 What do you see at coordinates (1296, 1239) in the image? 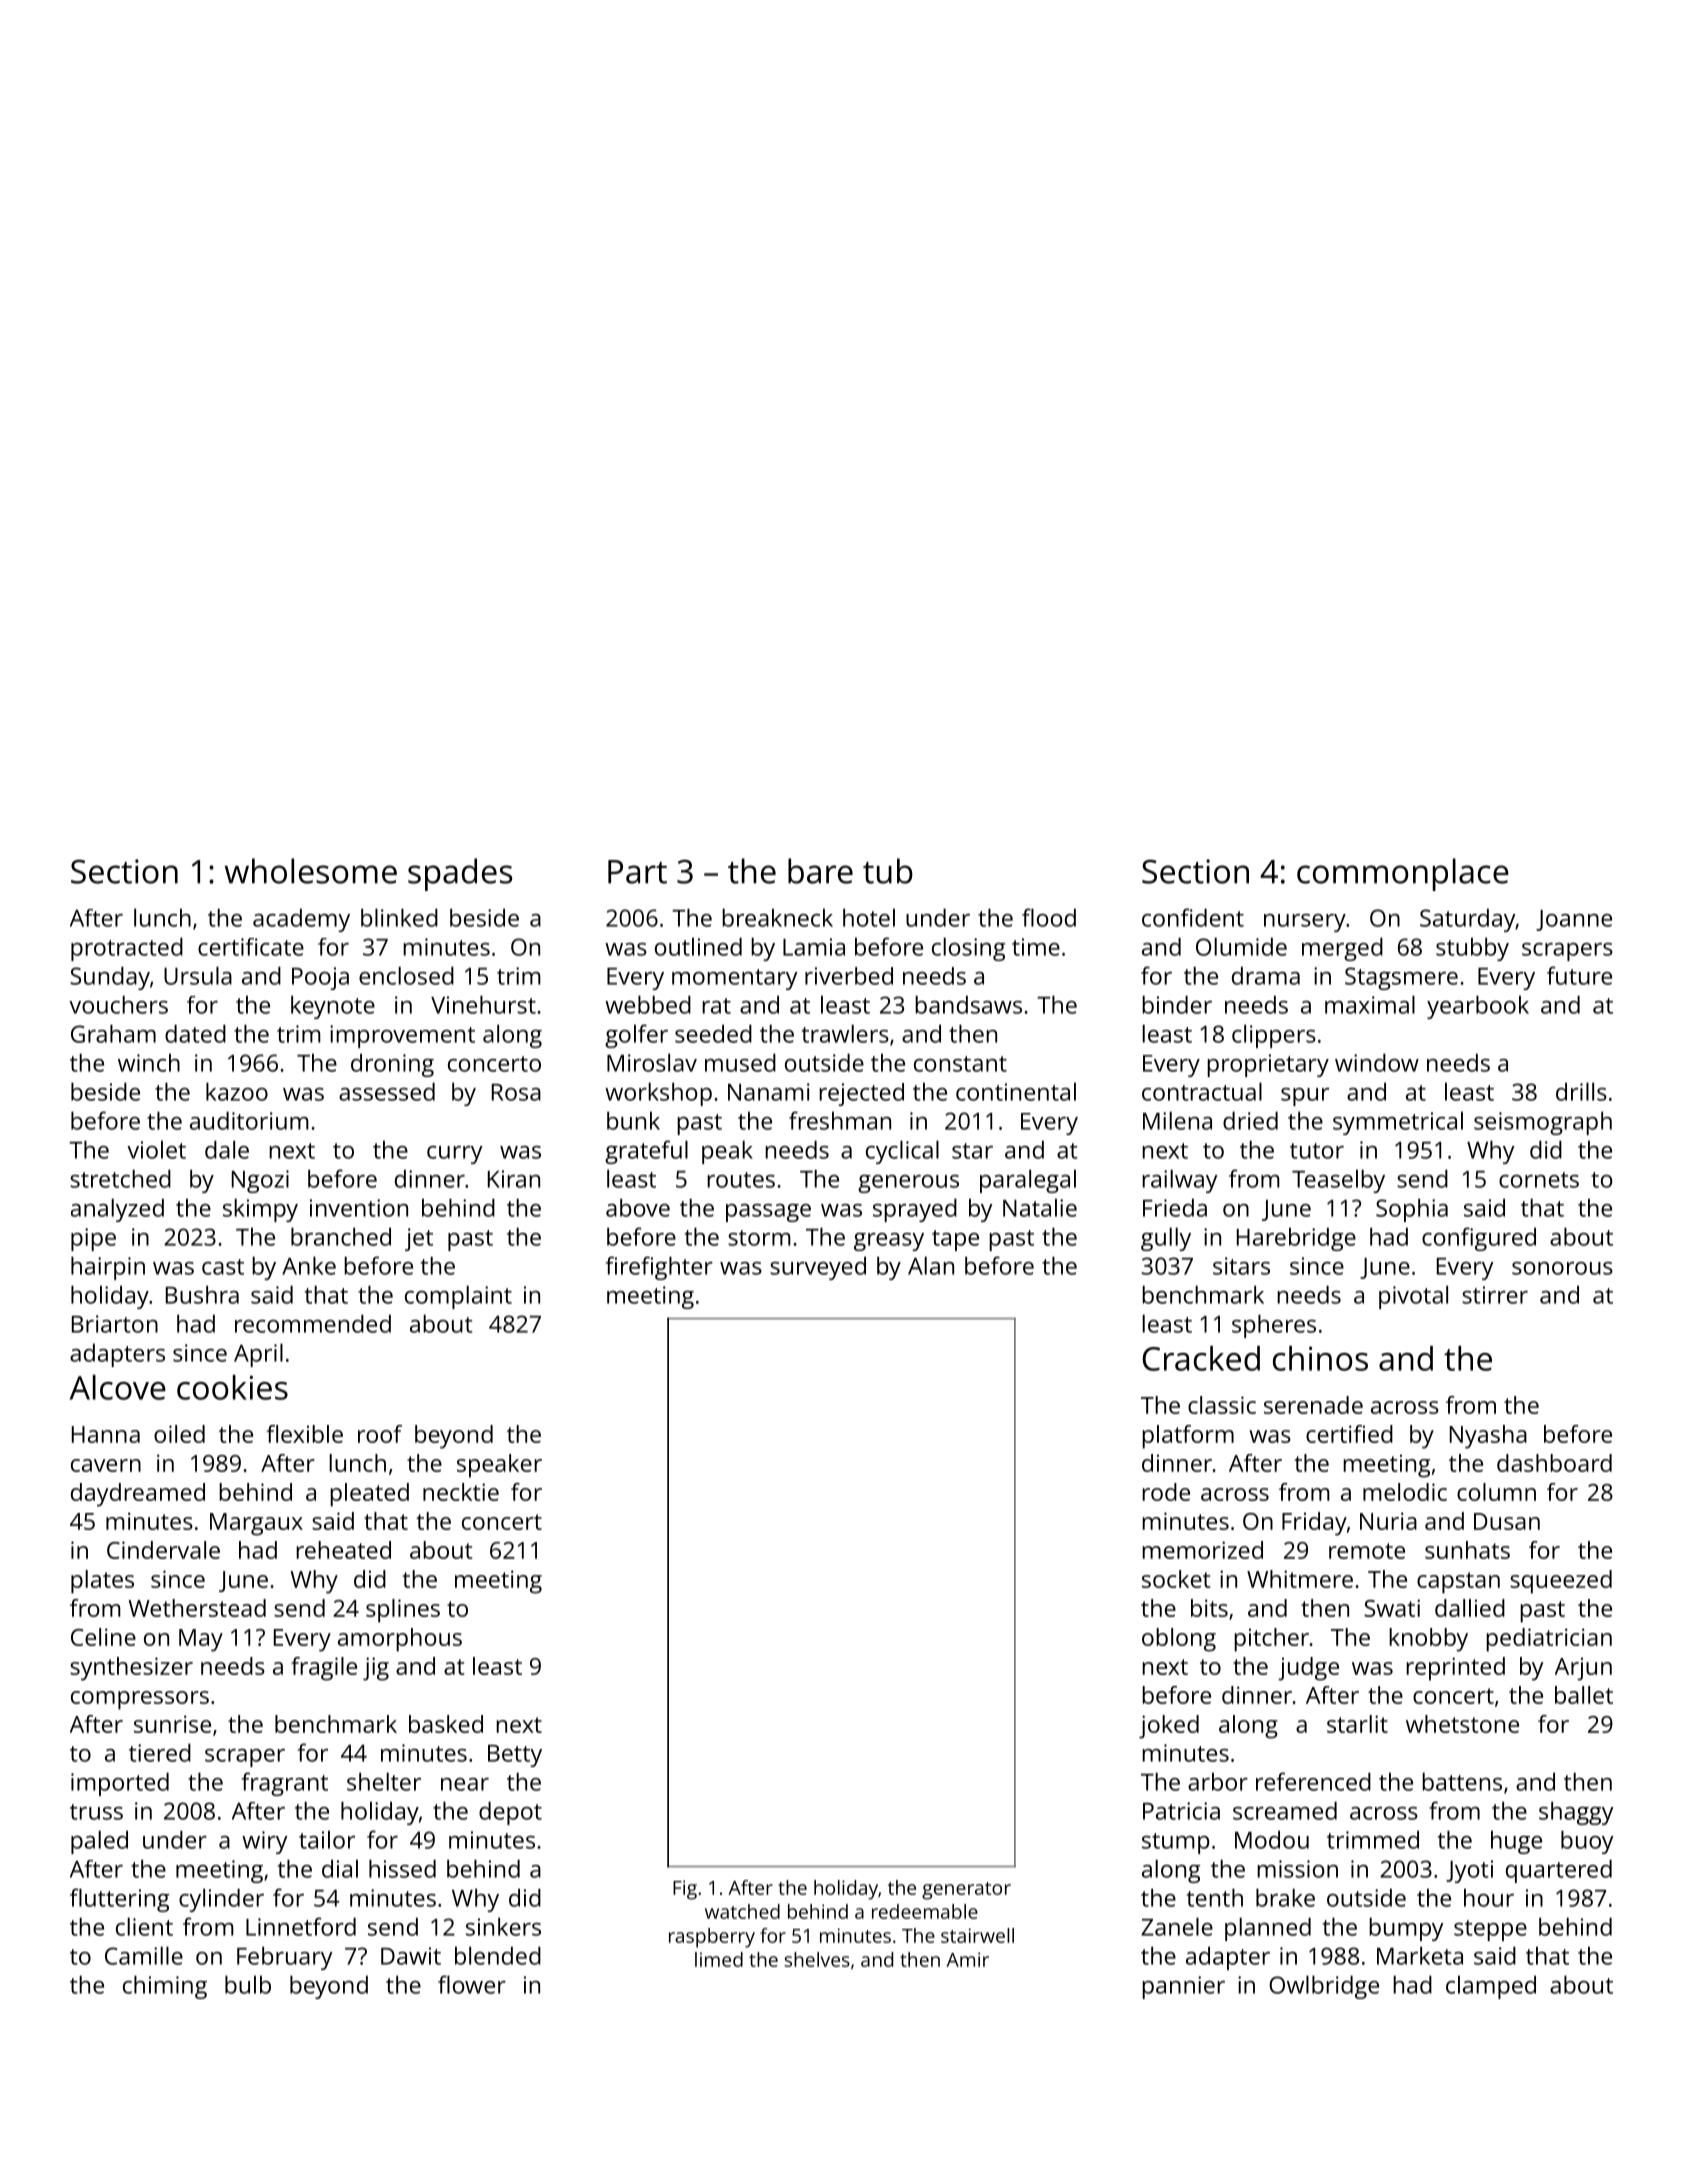
I see `Harebridge` at bounding box center [1296, 1239].
